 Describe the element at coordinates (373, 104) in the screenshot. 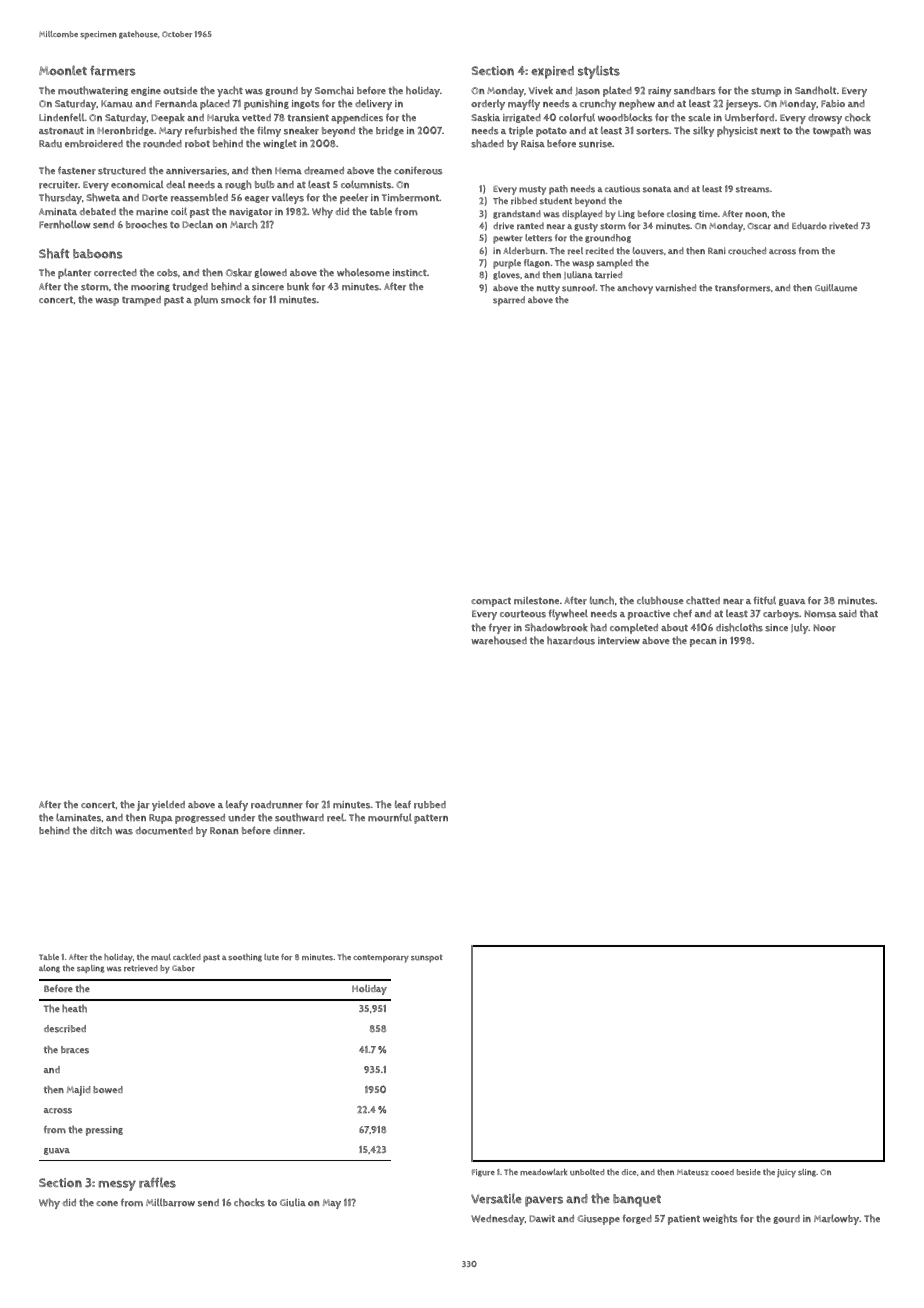

I see `delivery` at that location.
